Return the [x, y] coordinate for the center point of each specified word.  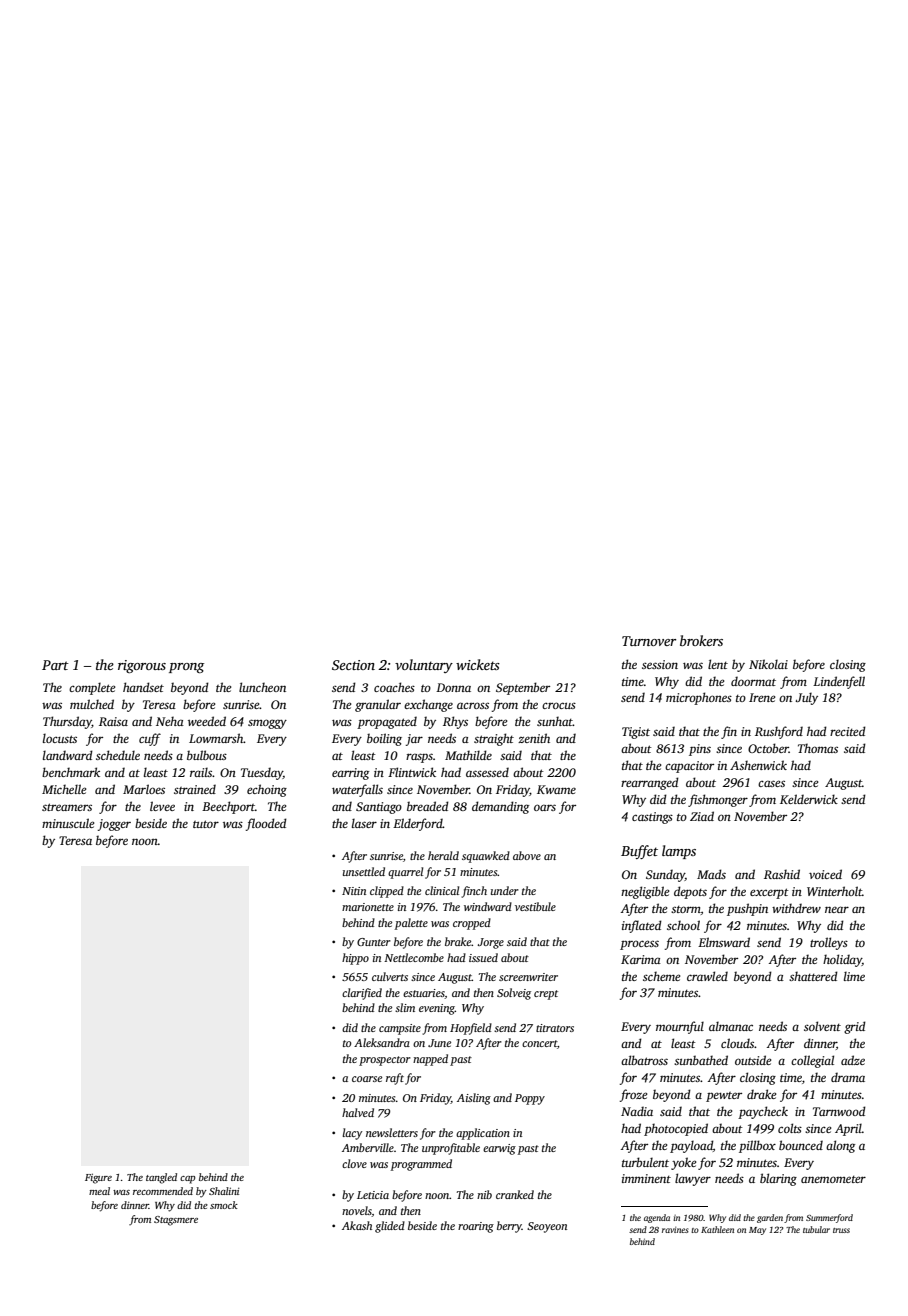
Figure [98, 1178]
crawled [707, 976]
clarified [362, 994]
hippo [355, 959]
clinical [442, 890]
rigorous [142, 666]
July [806, 698]
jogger [114, 825]
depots [690, 892]
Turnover [649, 641]
